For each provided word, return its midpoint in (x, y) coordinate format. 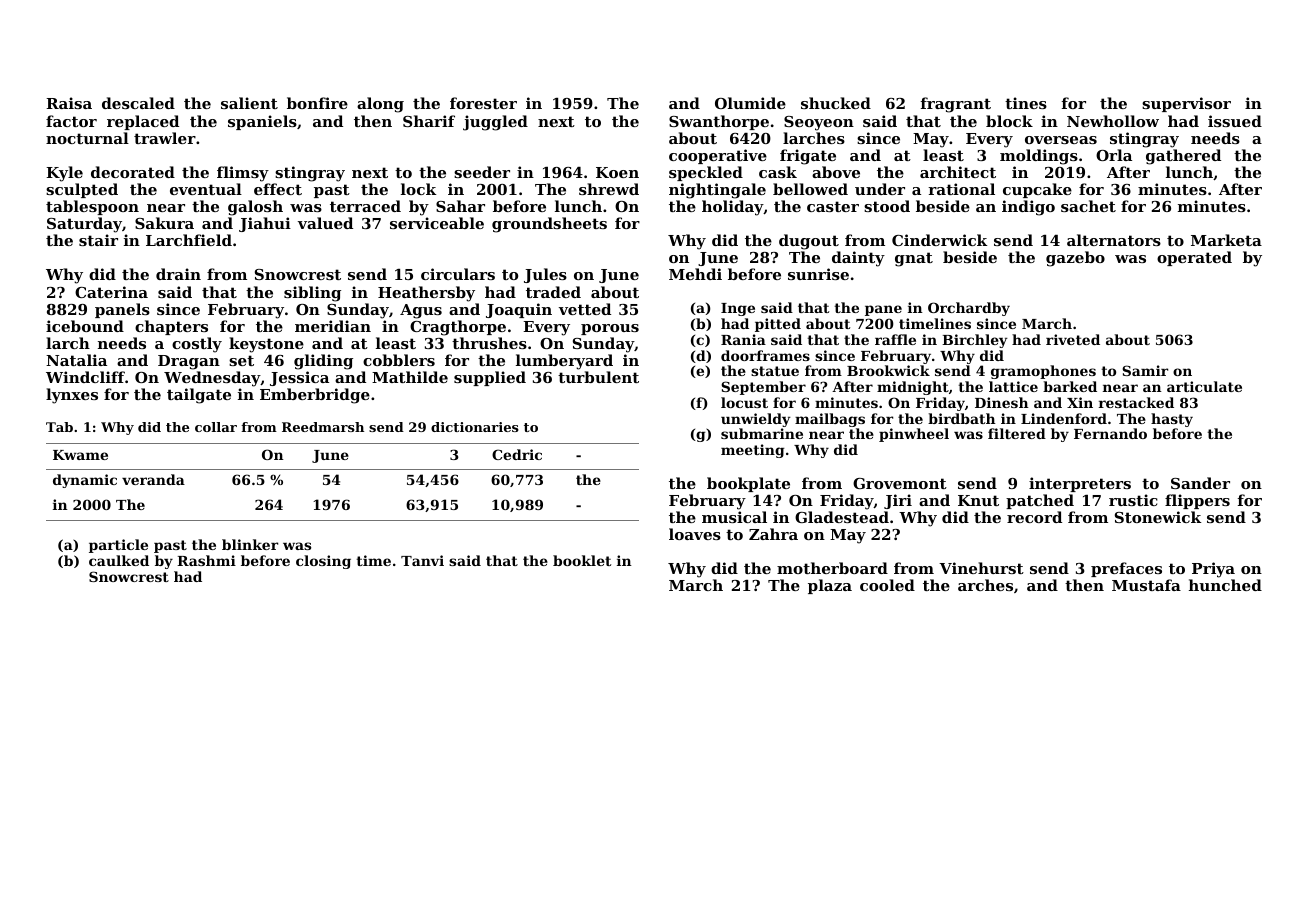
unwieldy (756, 420)
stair (98, 240)
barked (1070, 386)
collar (216, 427)
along (380, 105)
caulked (119, 560)
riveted (1073, 339)
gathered (1183, 157)
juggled (495, 123)
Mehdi (695, 274)
